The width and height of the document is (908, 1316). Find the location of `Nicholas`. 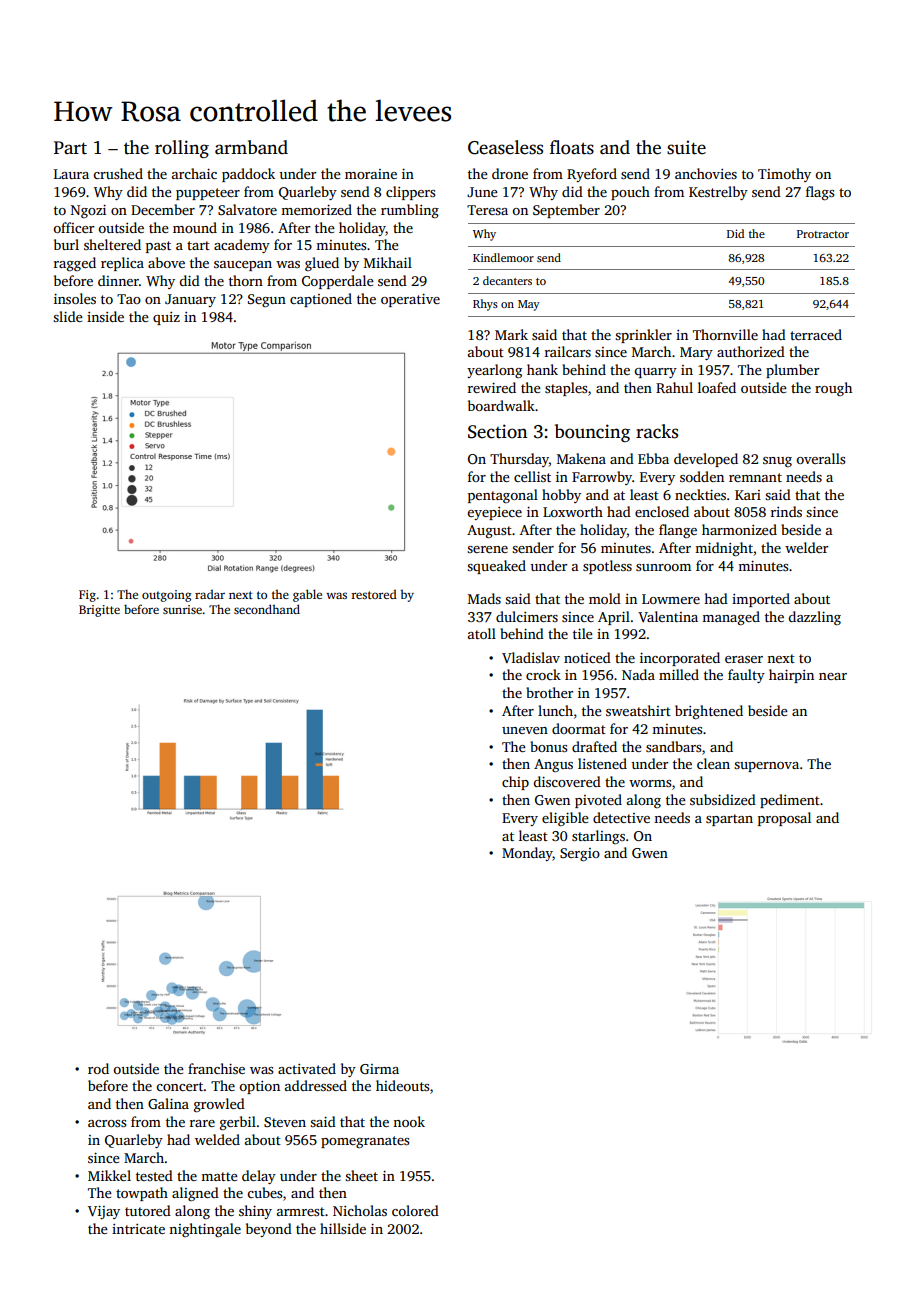

Nicholas is located at coordinates (360, 1210).
